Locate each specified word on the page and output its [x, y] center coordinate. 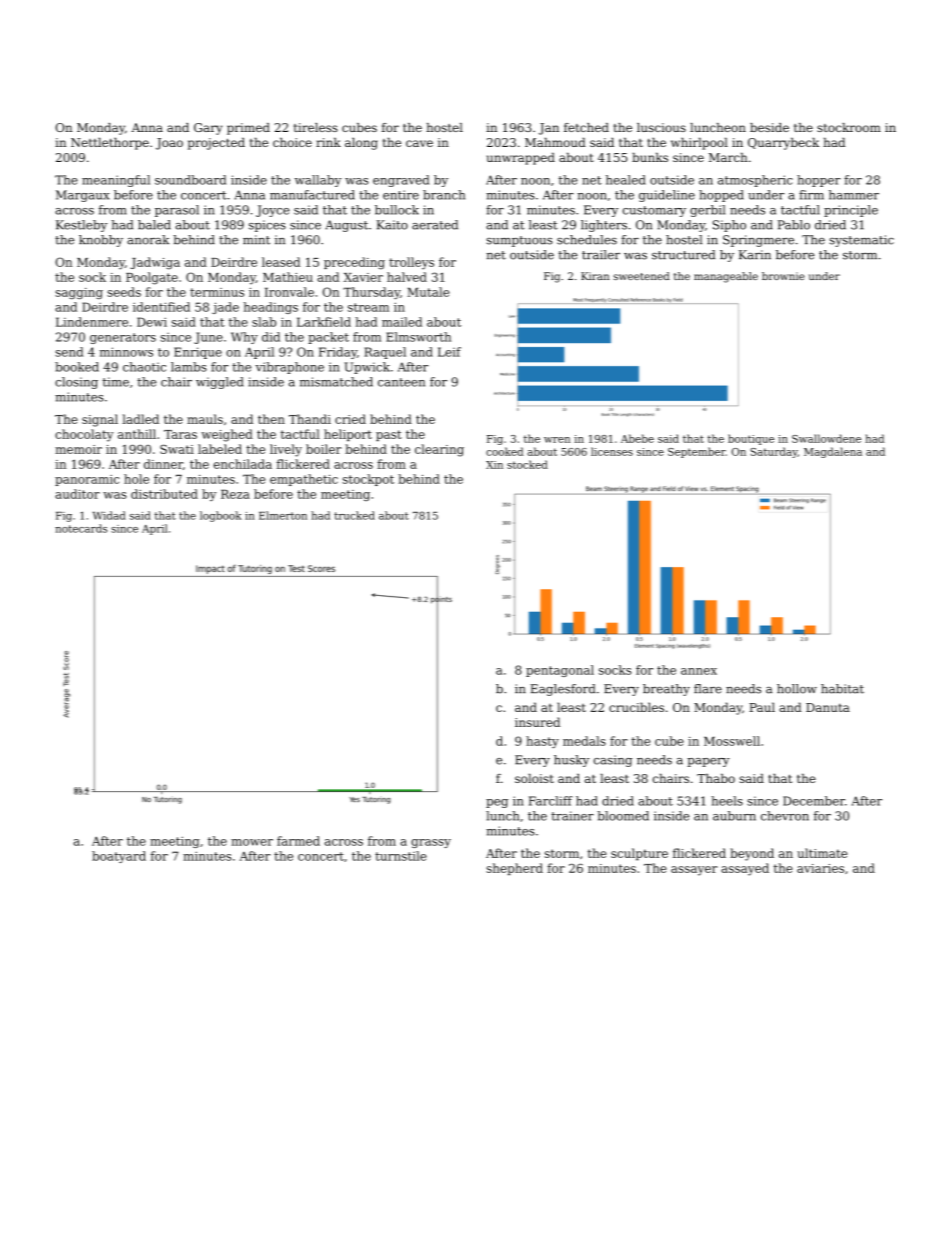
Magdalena [833, 452]
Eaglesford [563, 690]
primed [248, 129]
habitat [842, 689]
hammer [854, 195]
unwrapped [521, 159]
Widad [109, 515]
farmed [298, 841]
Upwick [367, 368]
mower [252, 842]
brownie [783, 276]
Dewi [152, 322]
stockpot [368, 480]
